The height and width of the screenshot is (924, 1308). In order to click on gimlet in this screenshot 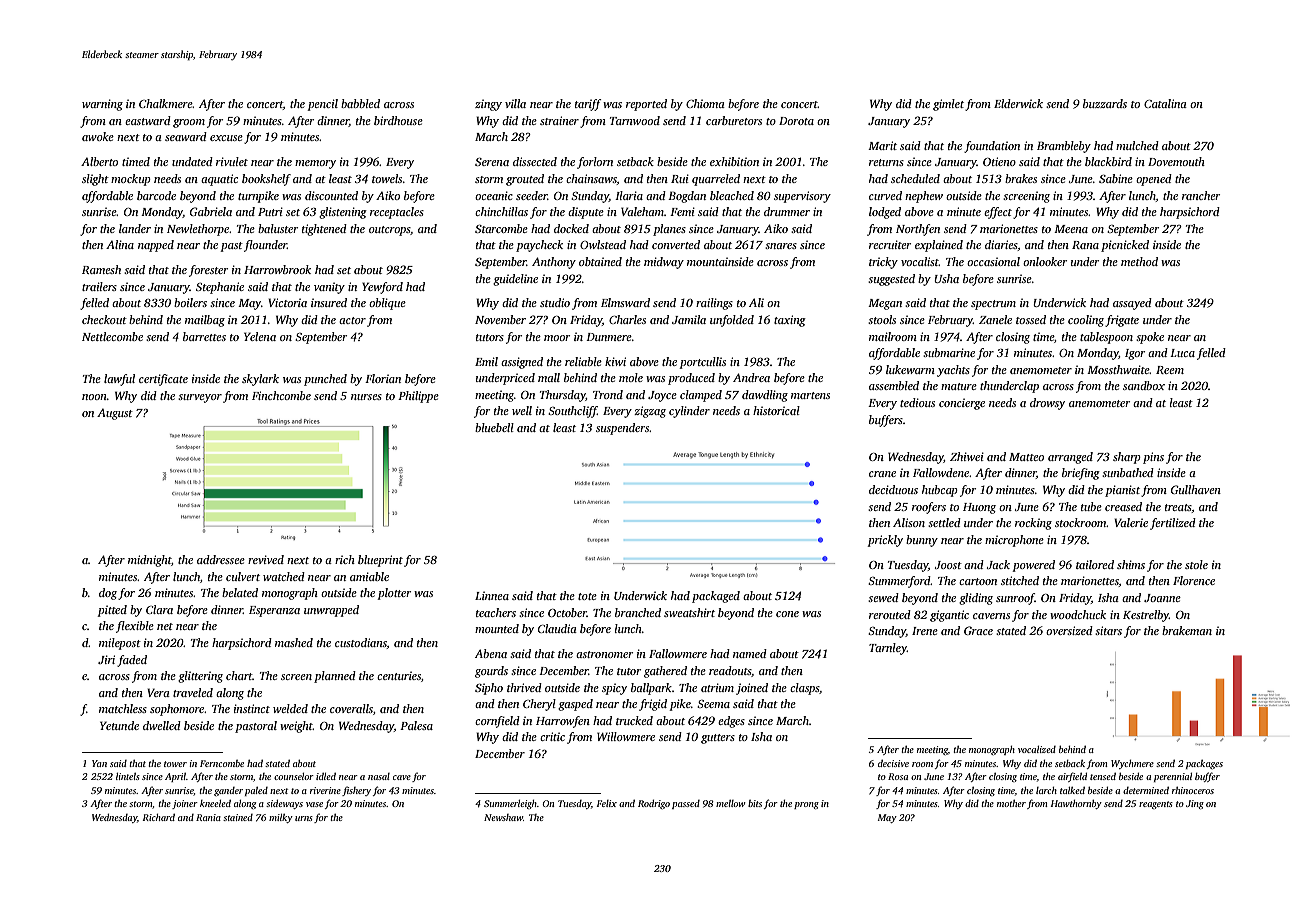, I will do `click(948, 105)`.
